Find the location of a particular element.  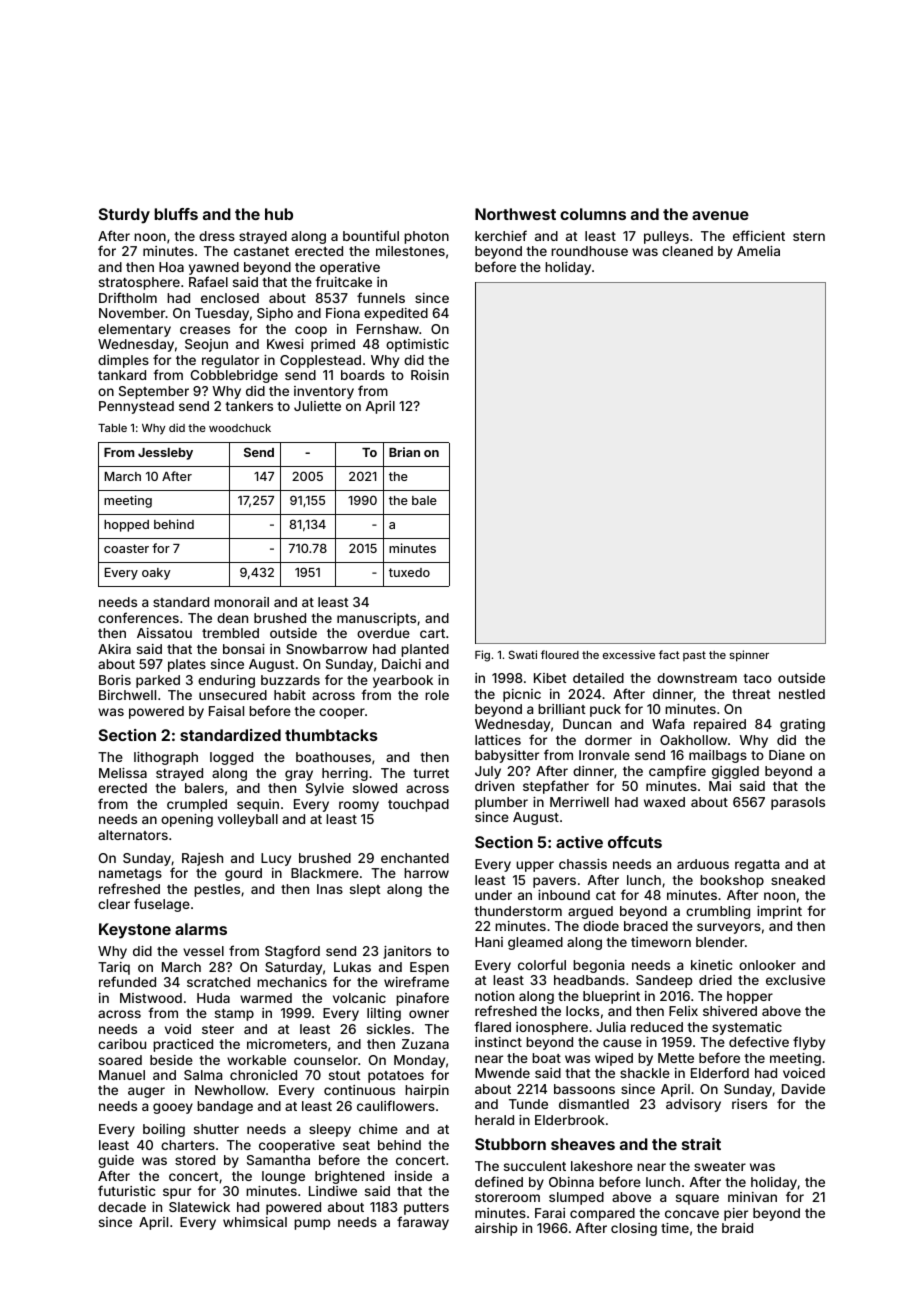

campfire is located at coordinates (677, 772).
